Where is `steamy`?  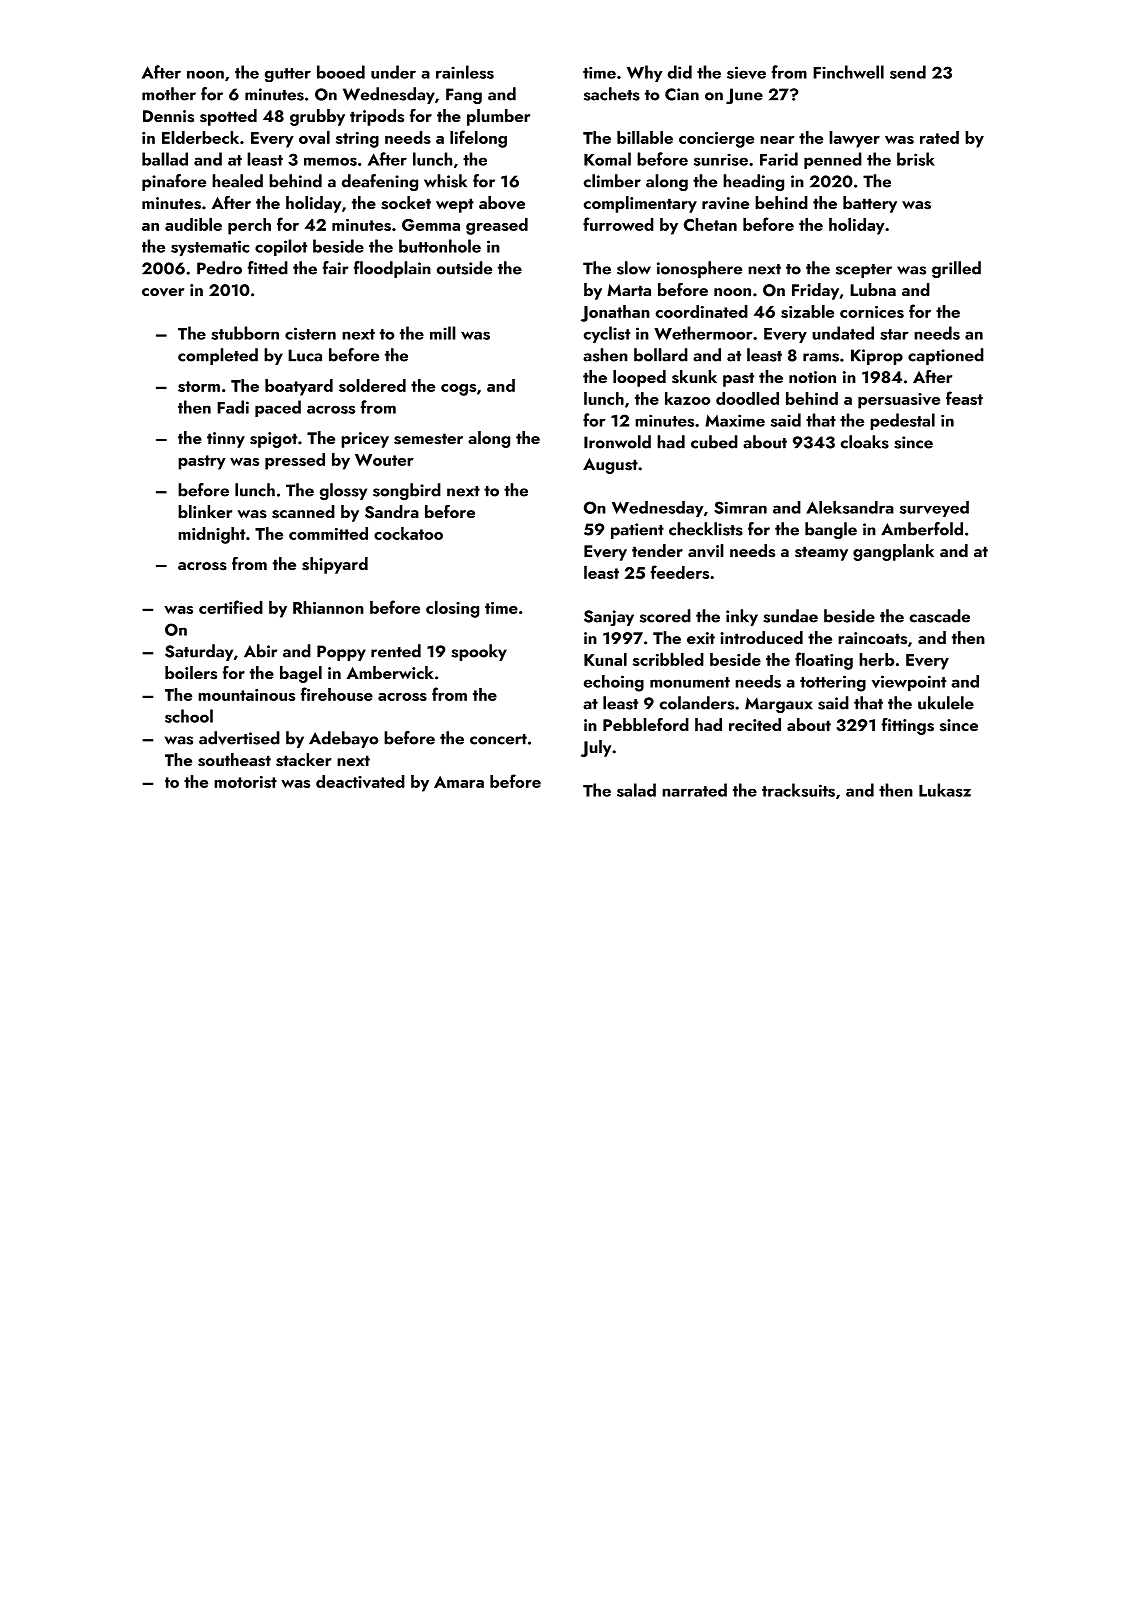
steamy is located at coordinates (821, 553).
